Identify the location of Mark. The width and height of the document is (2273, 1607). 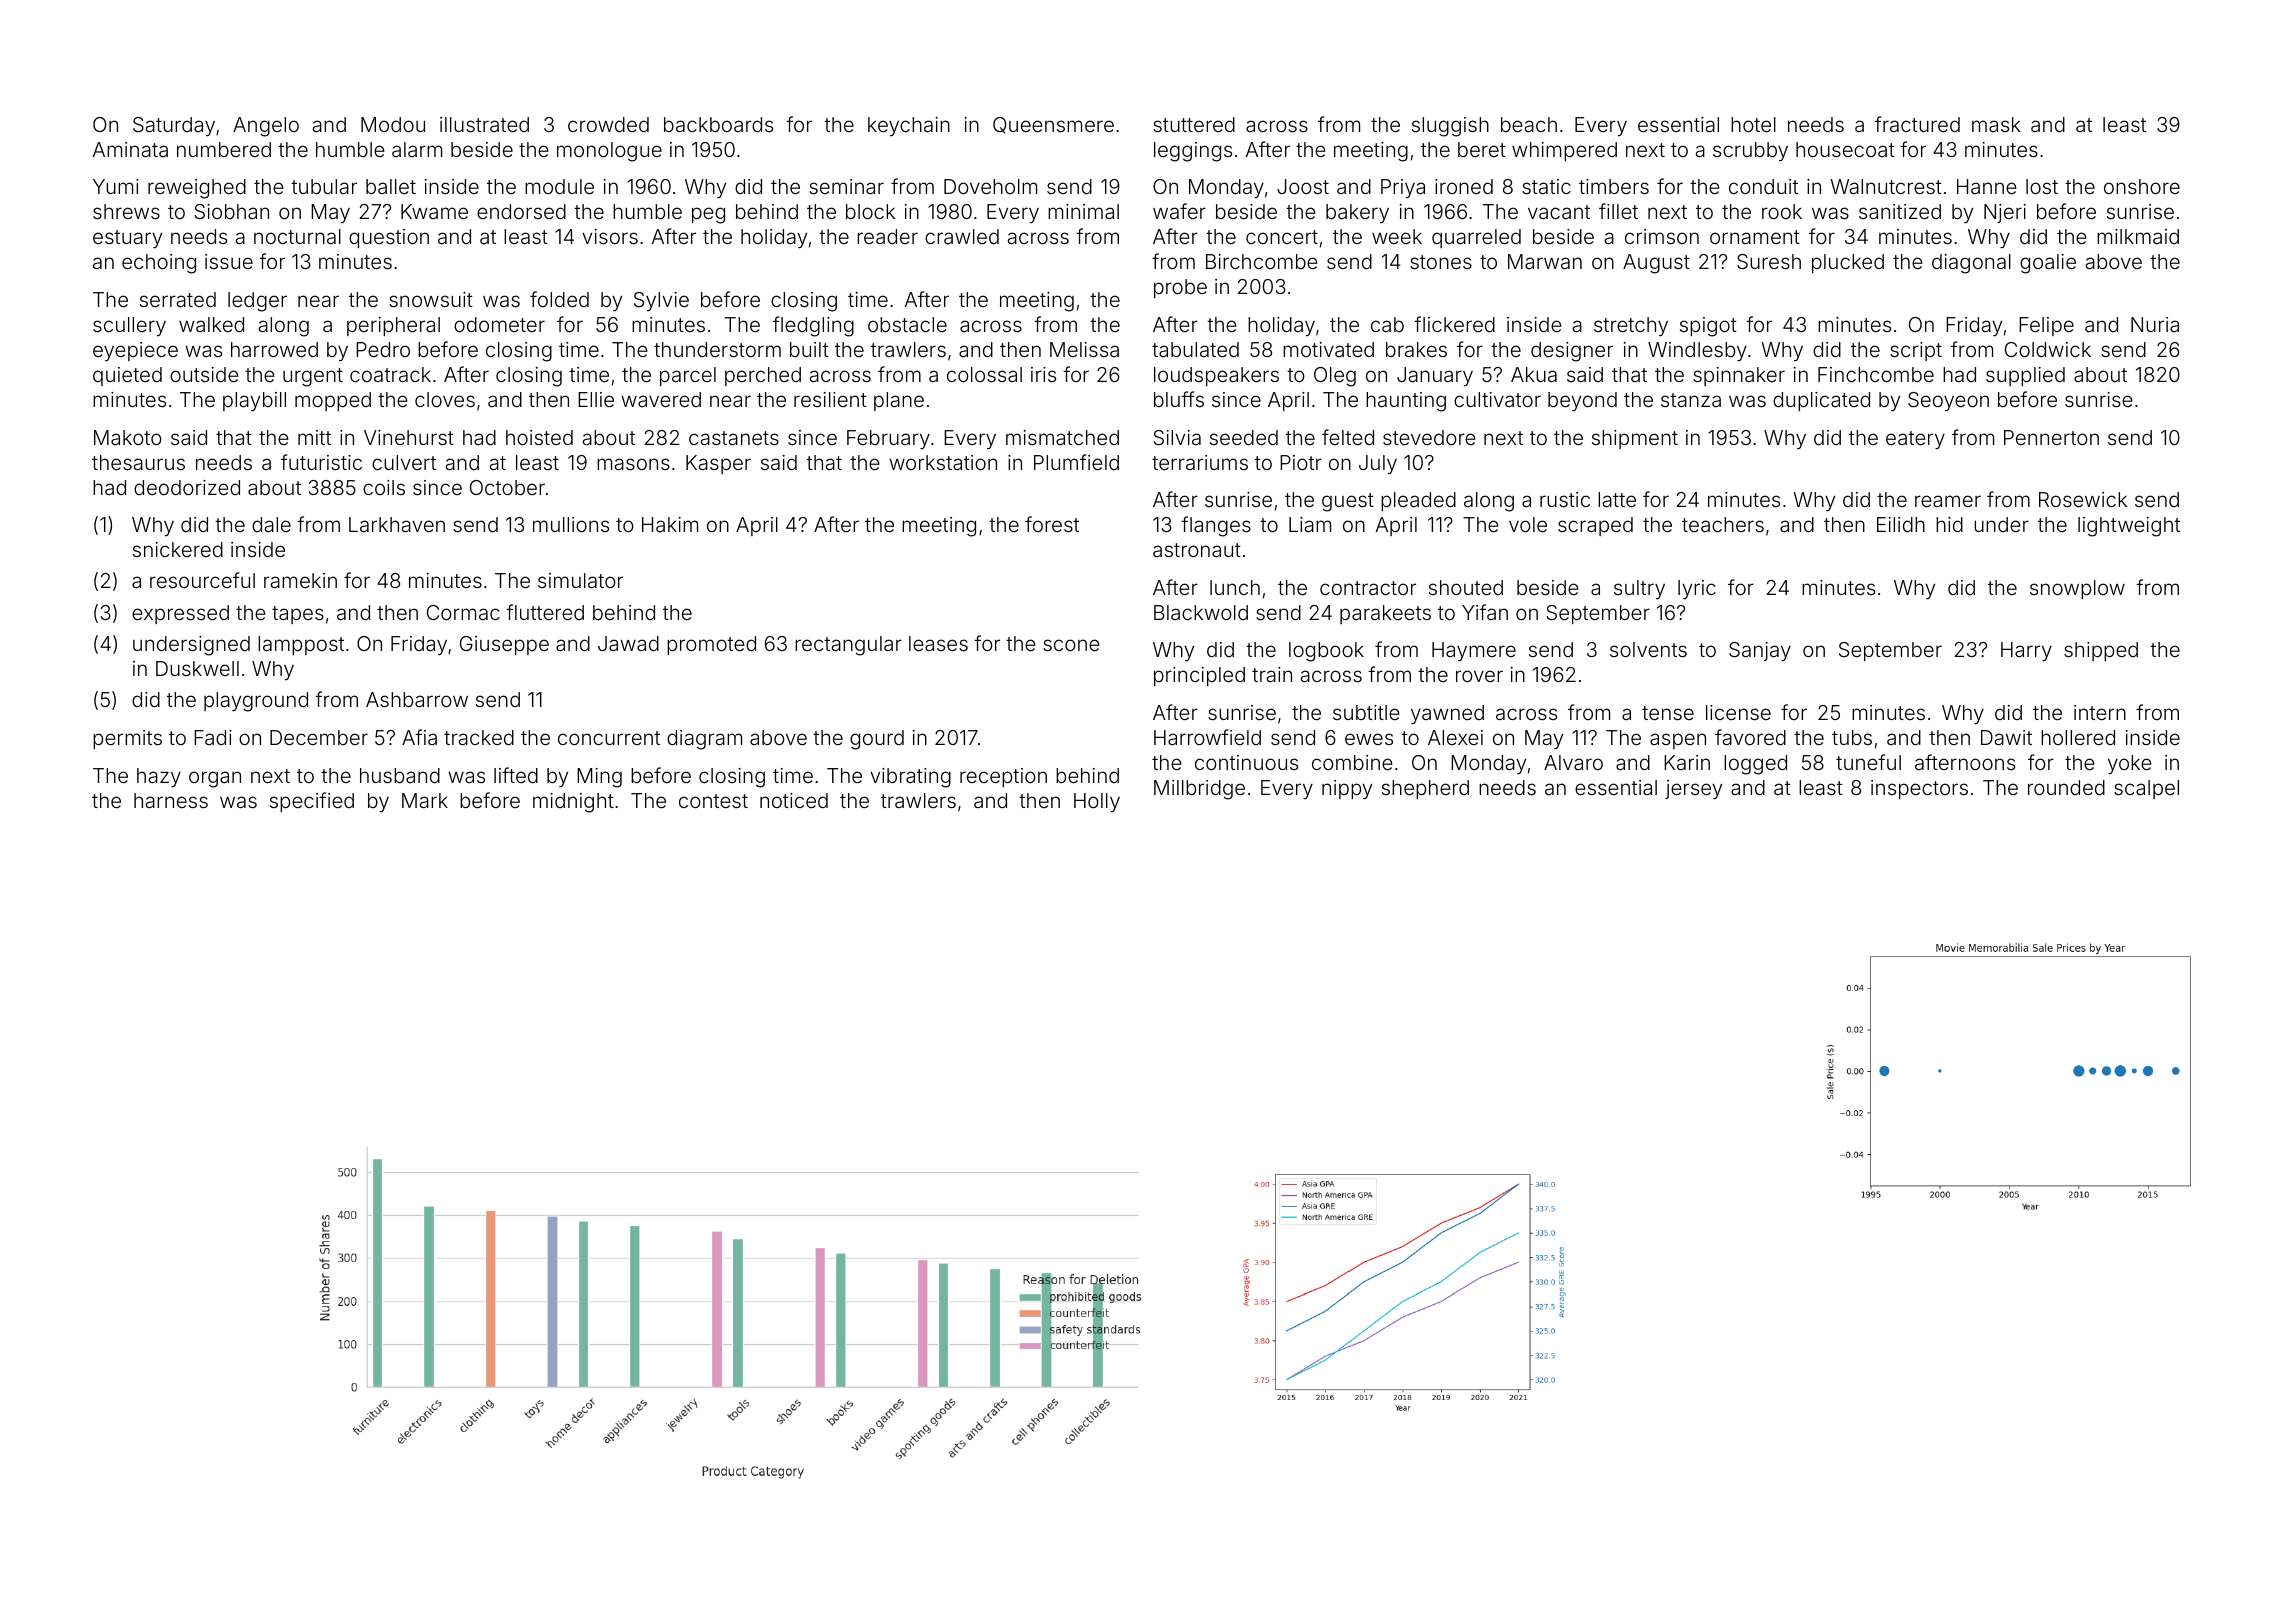
(425, 800).
